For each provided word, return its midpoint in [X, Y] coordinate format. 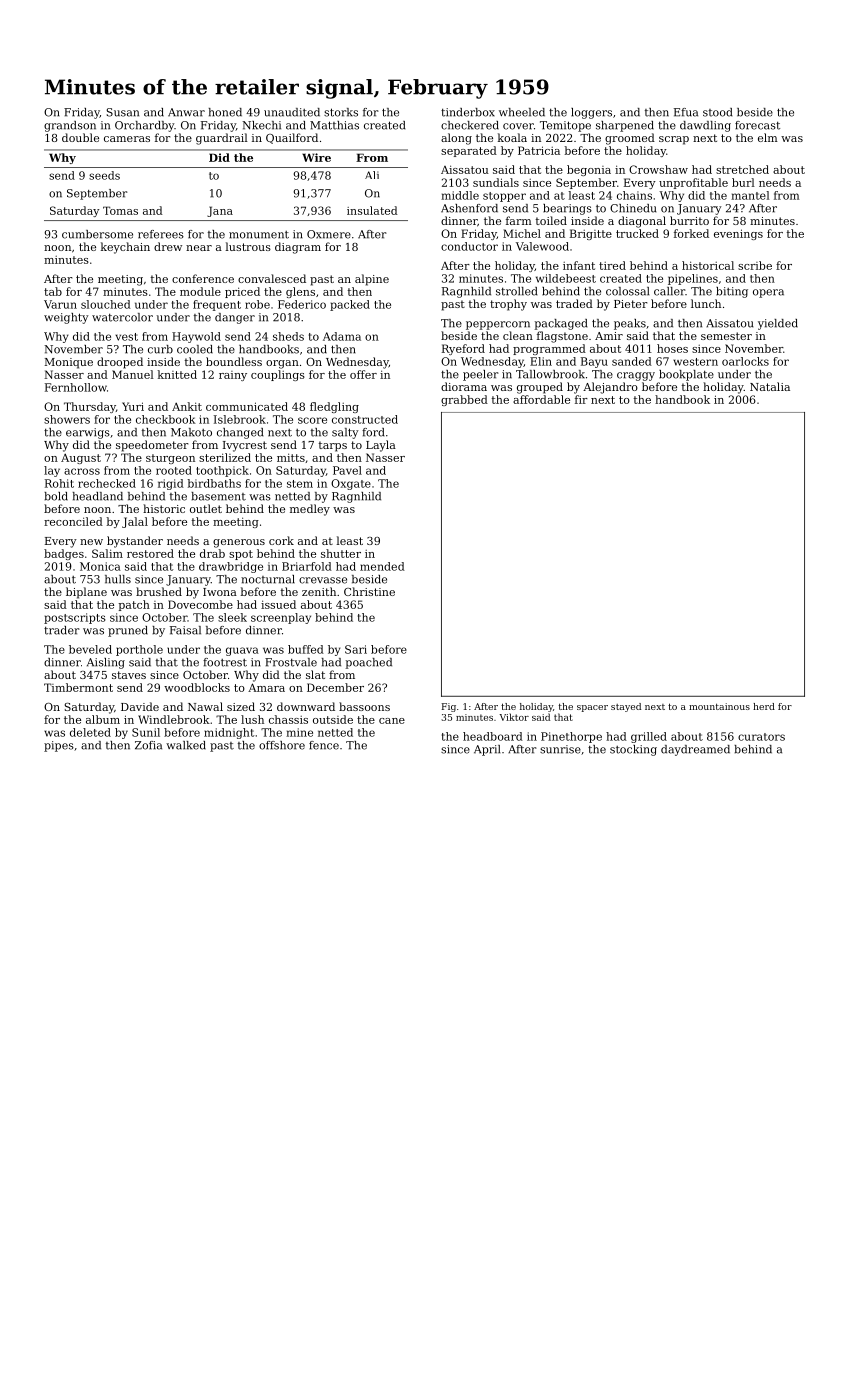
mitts [291, 457]
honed [225, 112]
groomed [630, 139]
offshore [282, 745]
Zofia [148, 745]
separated [469, 151]
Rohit [59, 483]
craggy [636, 376]
